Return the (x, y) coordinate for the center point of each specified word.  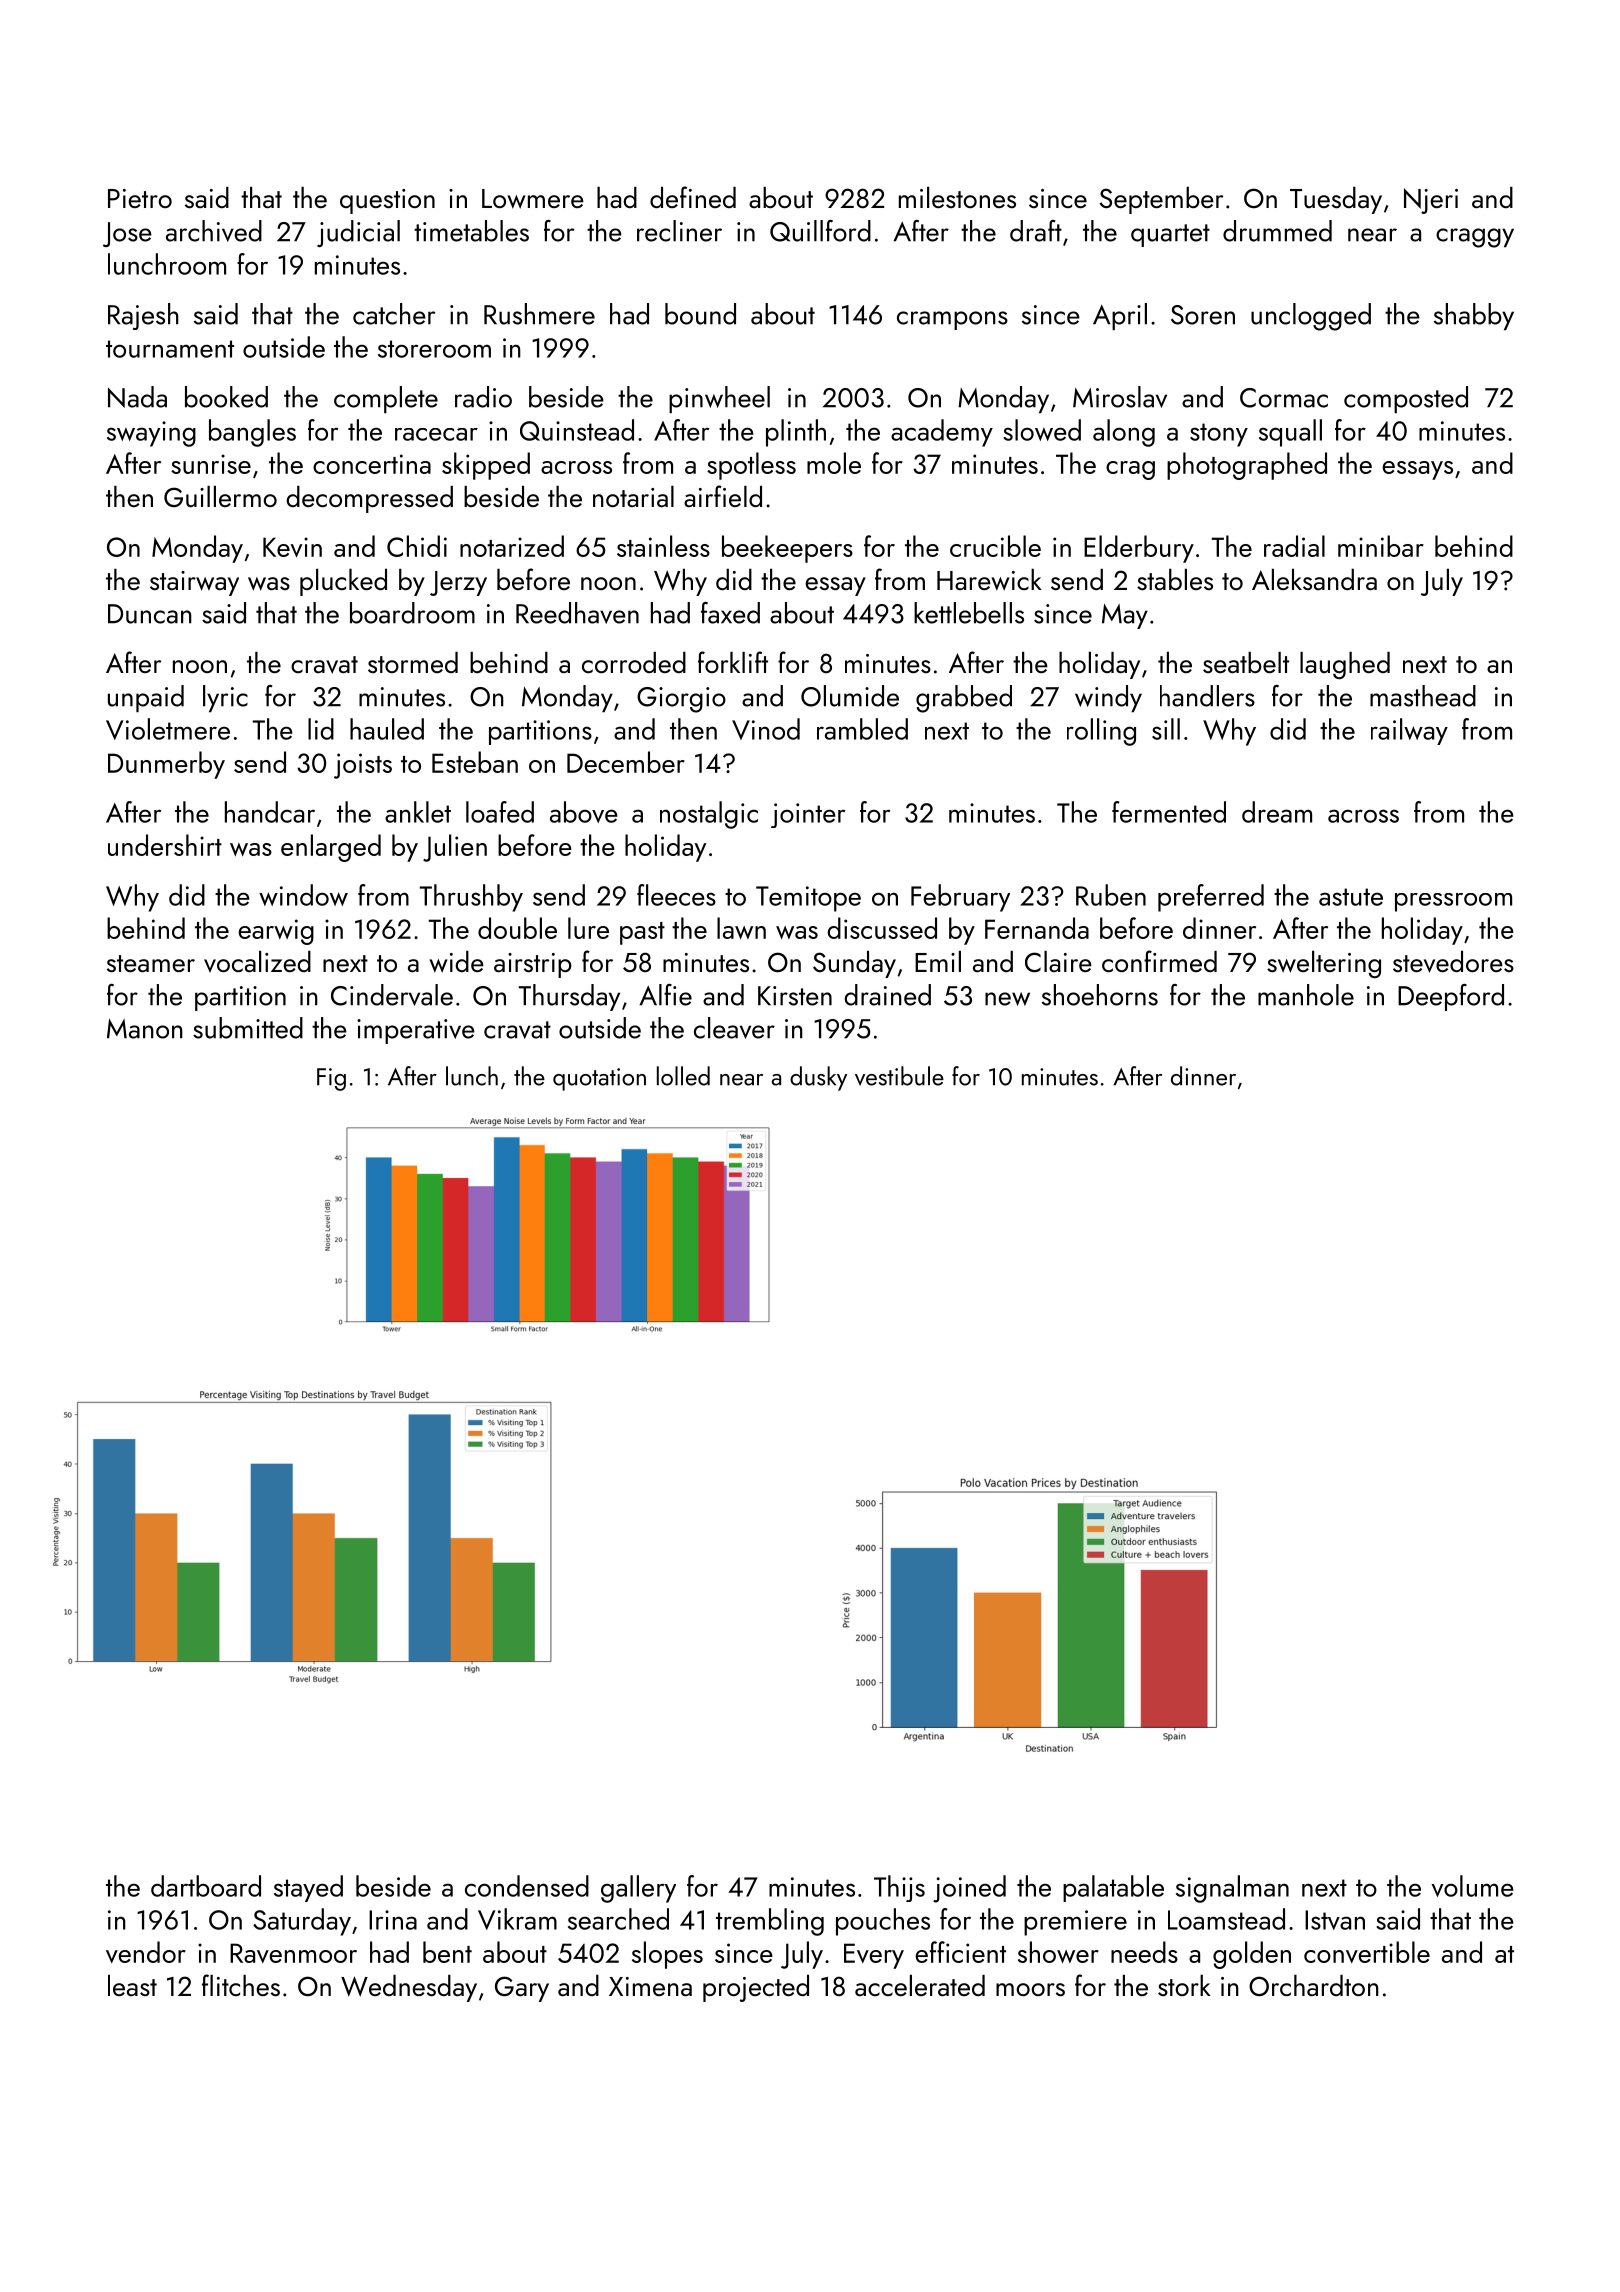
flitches (241, 1985)
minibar (1381, 546)
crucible (995, 546)
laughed (1345, 665)
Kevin (292, 547)
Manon (145, 1029)
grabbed (964, 699)
